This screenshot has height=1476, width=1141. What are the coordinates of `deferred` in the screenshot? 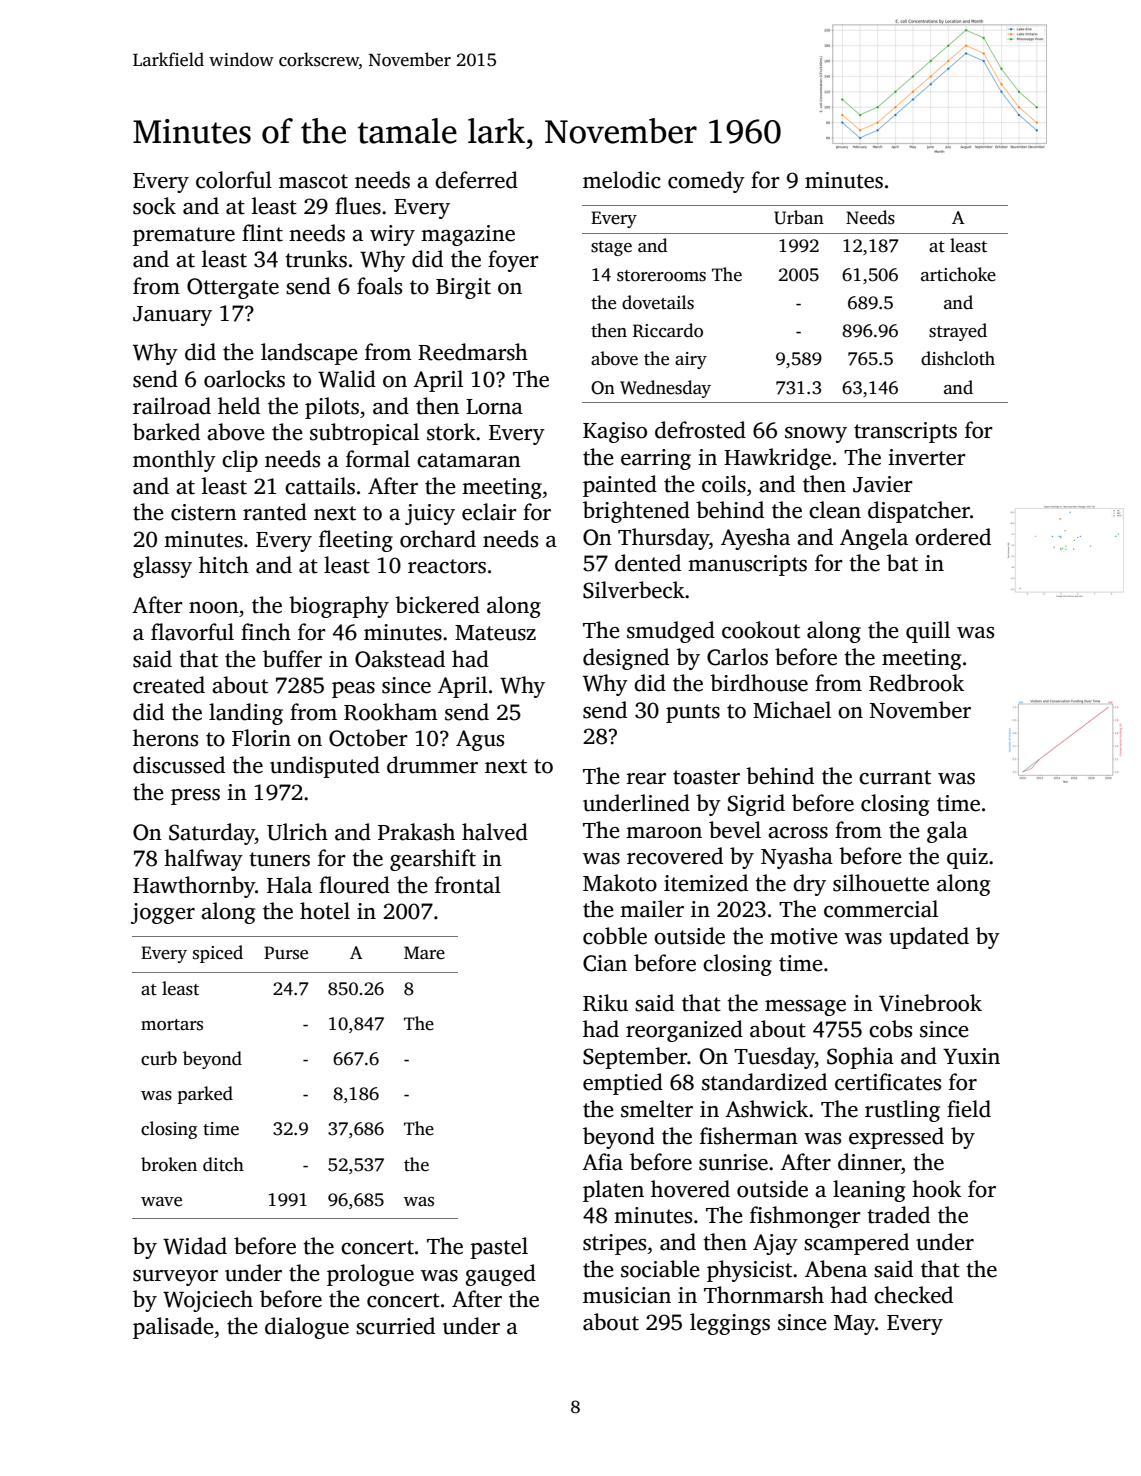 It's located at (476, 180).
